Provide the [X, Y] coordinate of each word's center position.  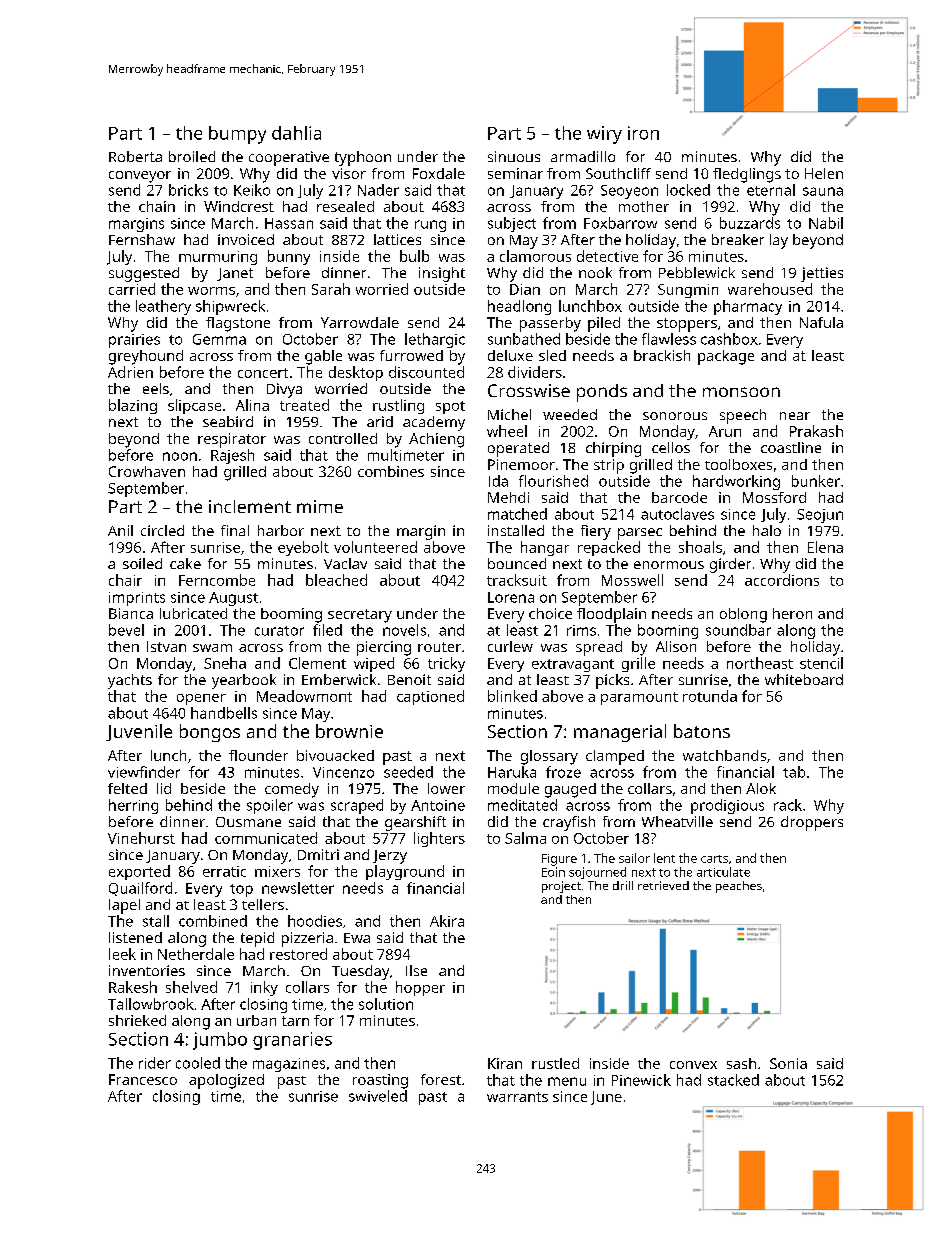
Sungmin [688, 291]
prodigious [727, 806]
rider [155, 1063]
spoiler [270, 806]
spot [450, 407]
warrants [517, 1097]
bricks [188, 190]
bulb [414, 256]
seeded [408, 772]
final [235, 530]
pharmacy [748, 307]
